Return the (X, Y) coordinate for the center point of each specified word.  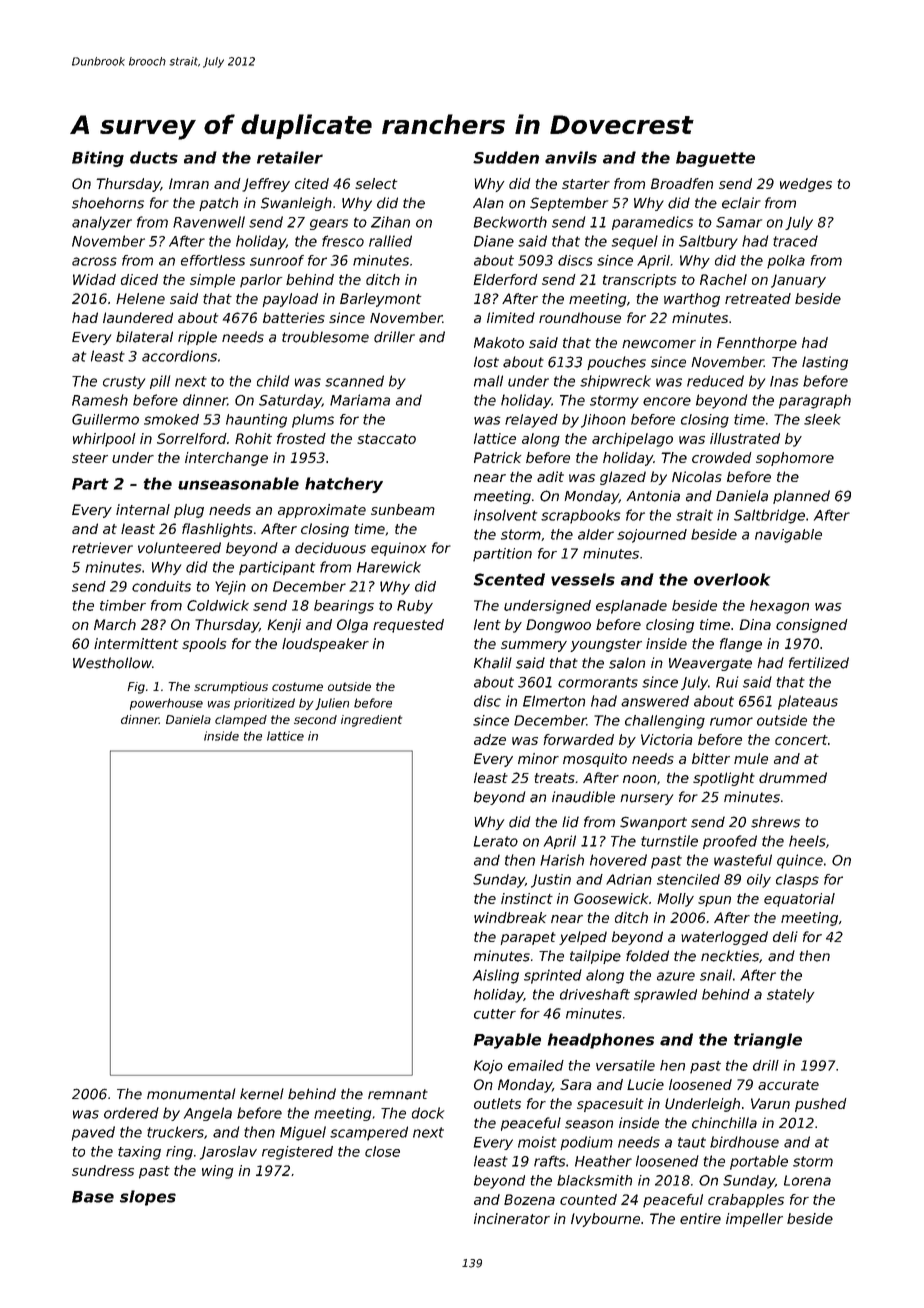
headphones (601, 1041)
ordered (131, 1113)
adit (550, 476)
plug (189, 511)
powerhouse (166, 704)
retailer (290, 157)
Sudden (506, 157)
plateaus (808, 702)
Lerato (496, 841)
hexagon (779, 607)
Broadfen (682, 183)
